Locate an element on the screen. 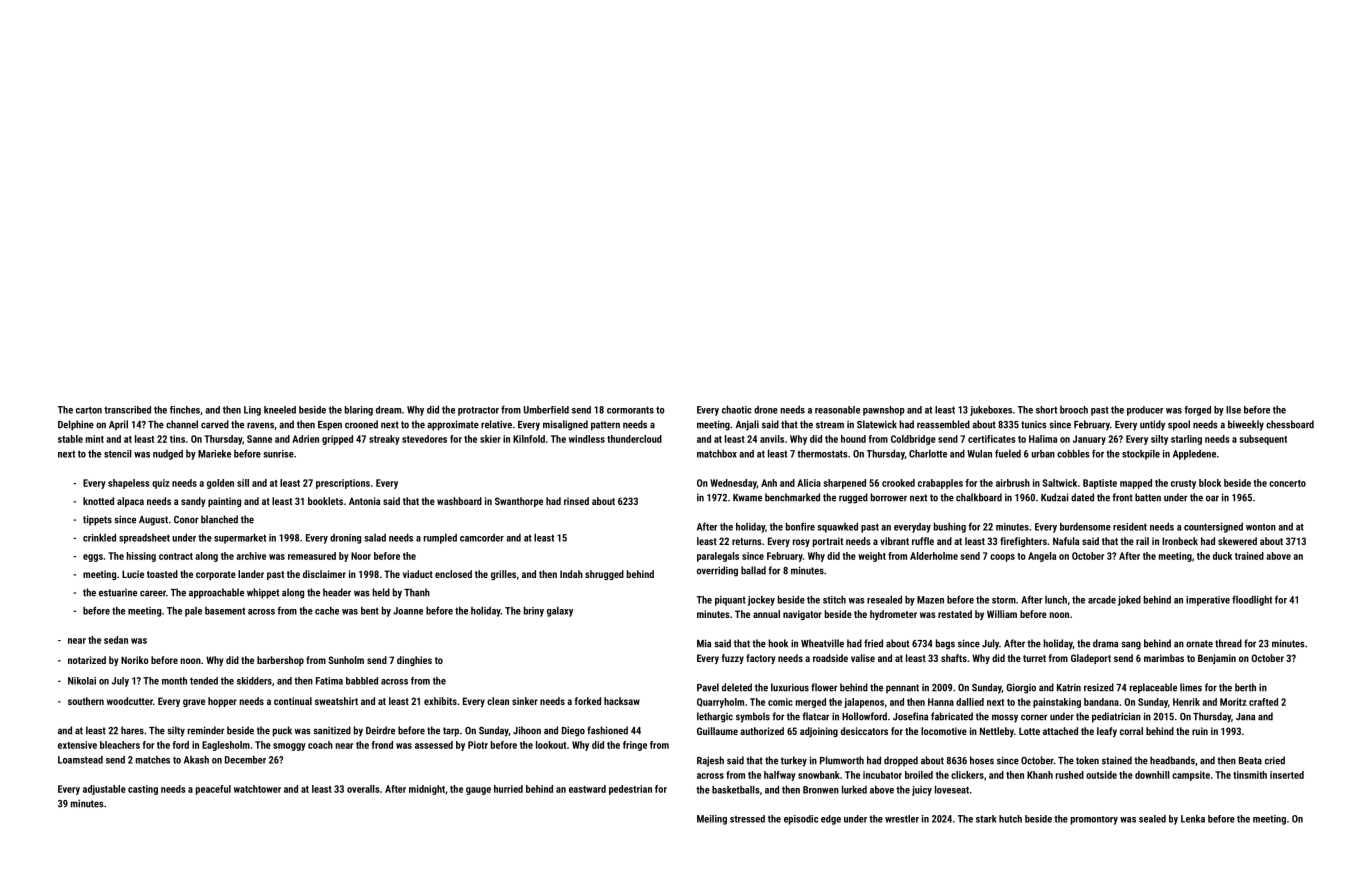 The image size is (1372, 887). dream is located at coordinates (388, 410).
